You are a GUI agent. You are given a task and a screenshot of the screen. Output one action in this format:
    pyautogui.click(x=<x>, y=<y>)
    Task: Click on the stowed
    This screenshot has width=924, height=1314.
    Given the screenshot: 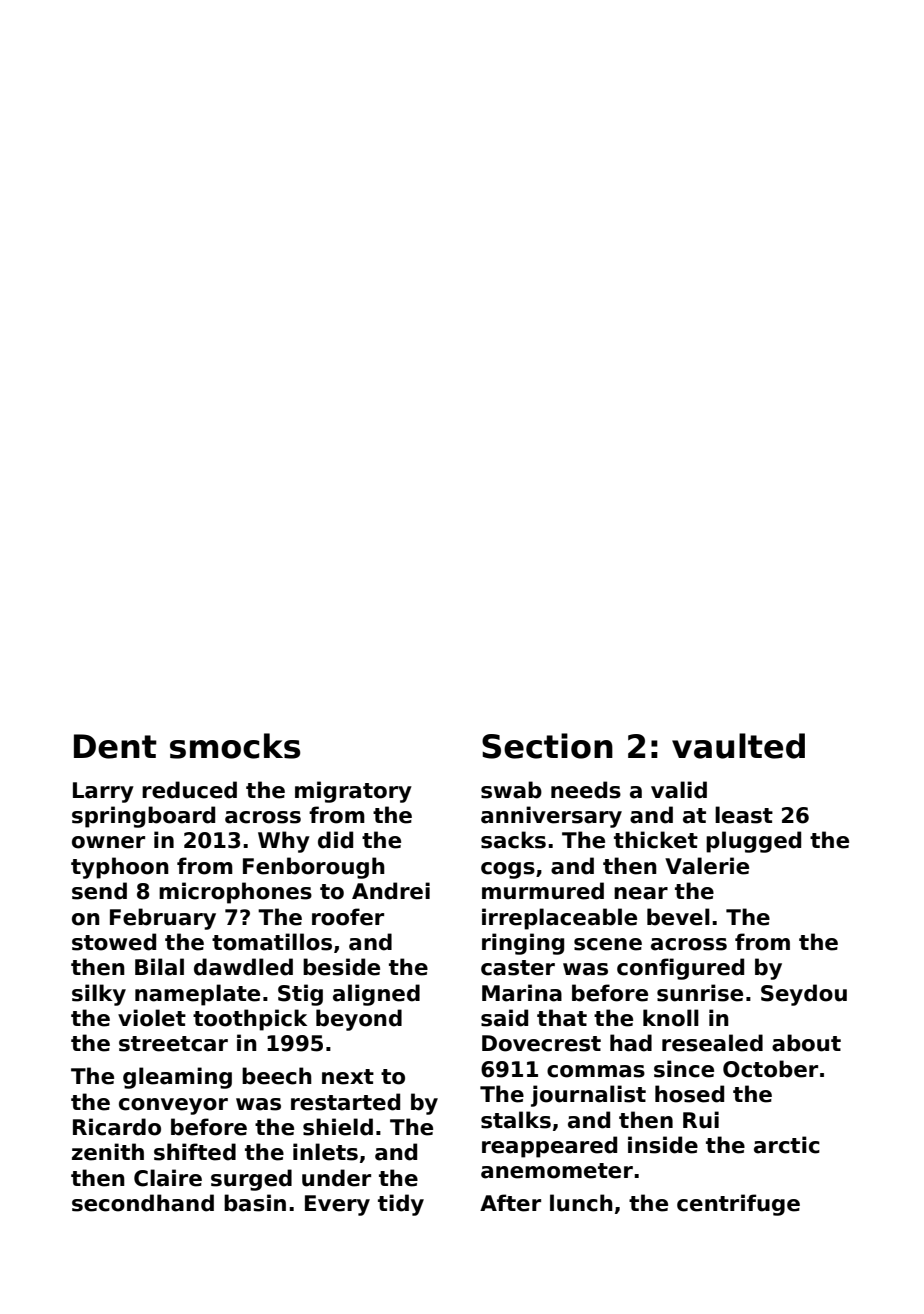 What is the action you would take?
    pyautogui.click(x=114, y=942)
